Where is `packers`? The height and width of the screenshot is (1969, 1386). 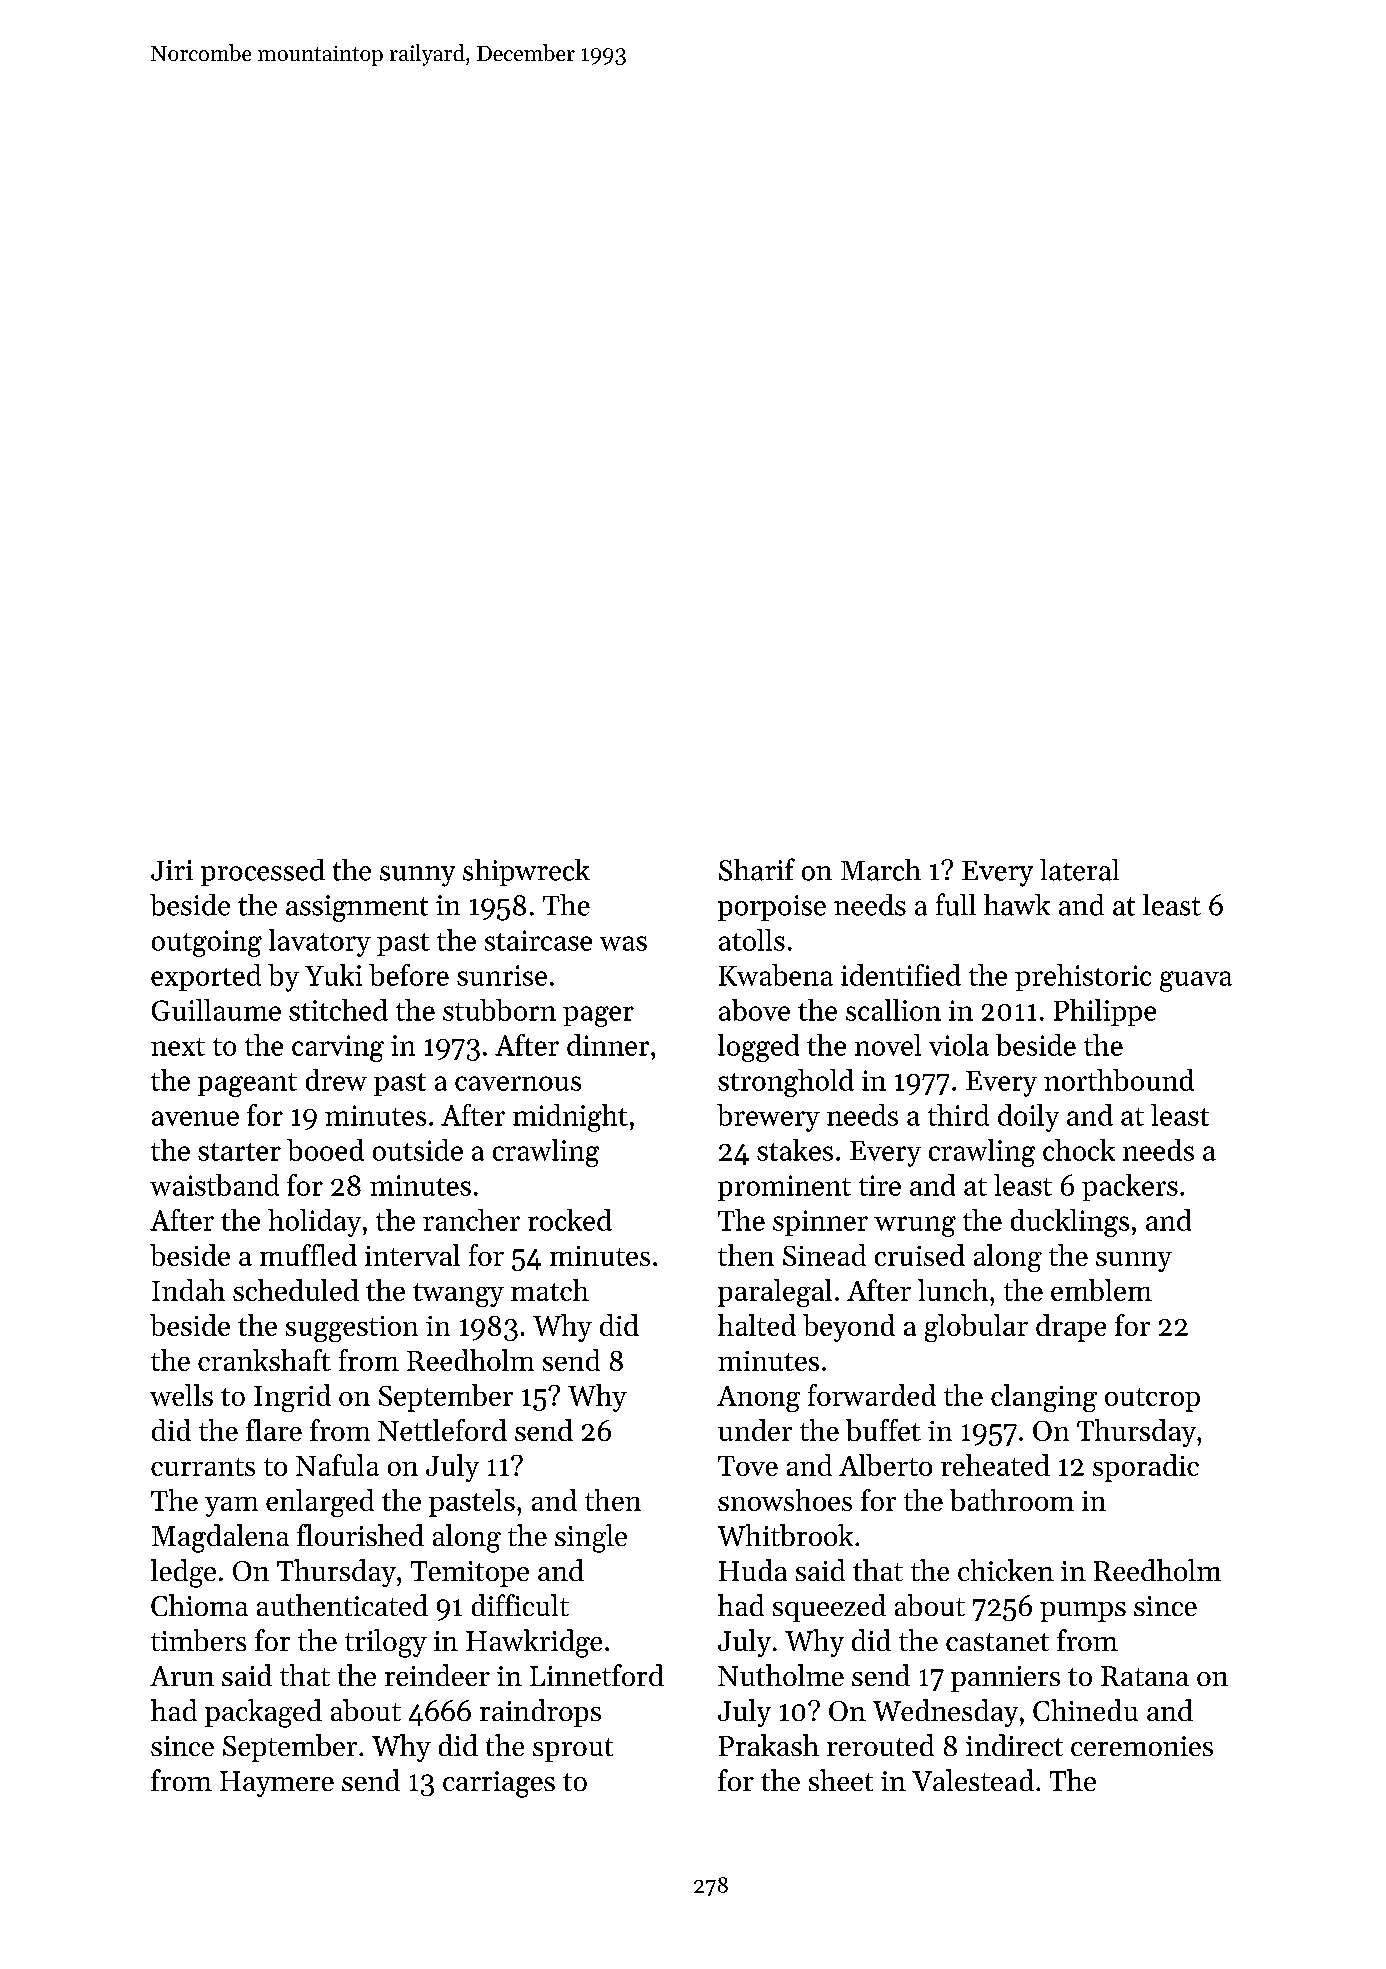
packers is located at coordinates (1130, 1187).
